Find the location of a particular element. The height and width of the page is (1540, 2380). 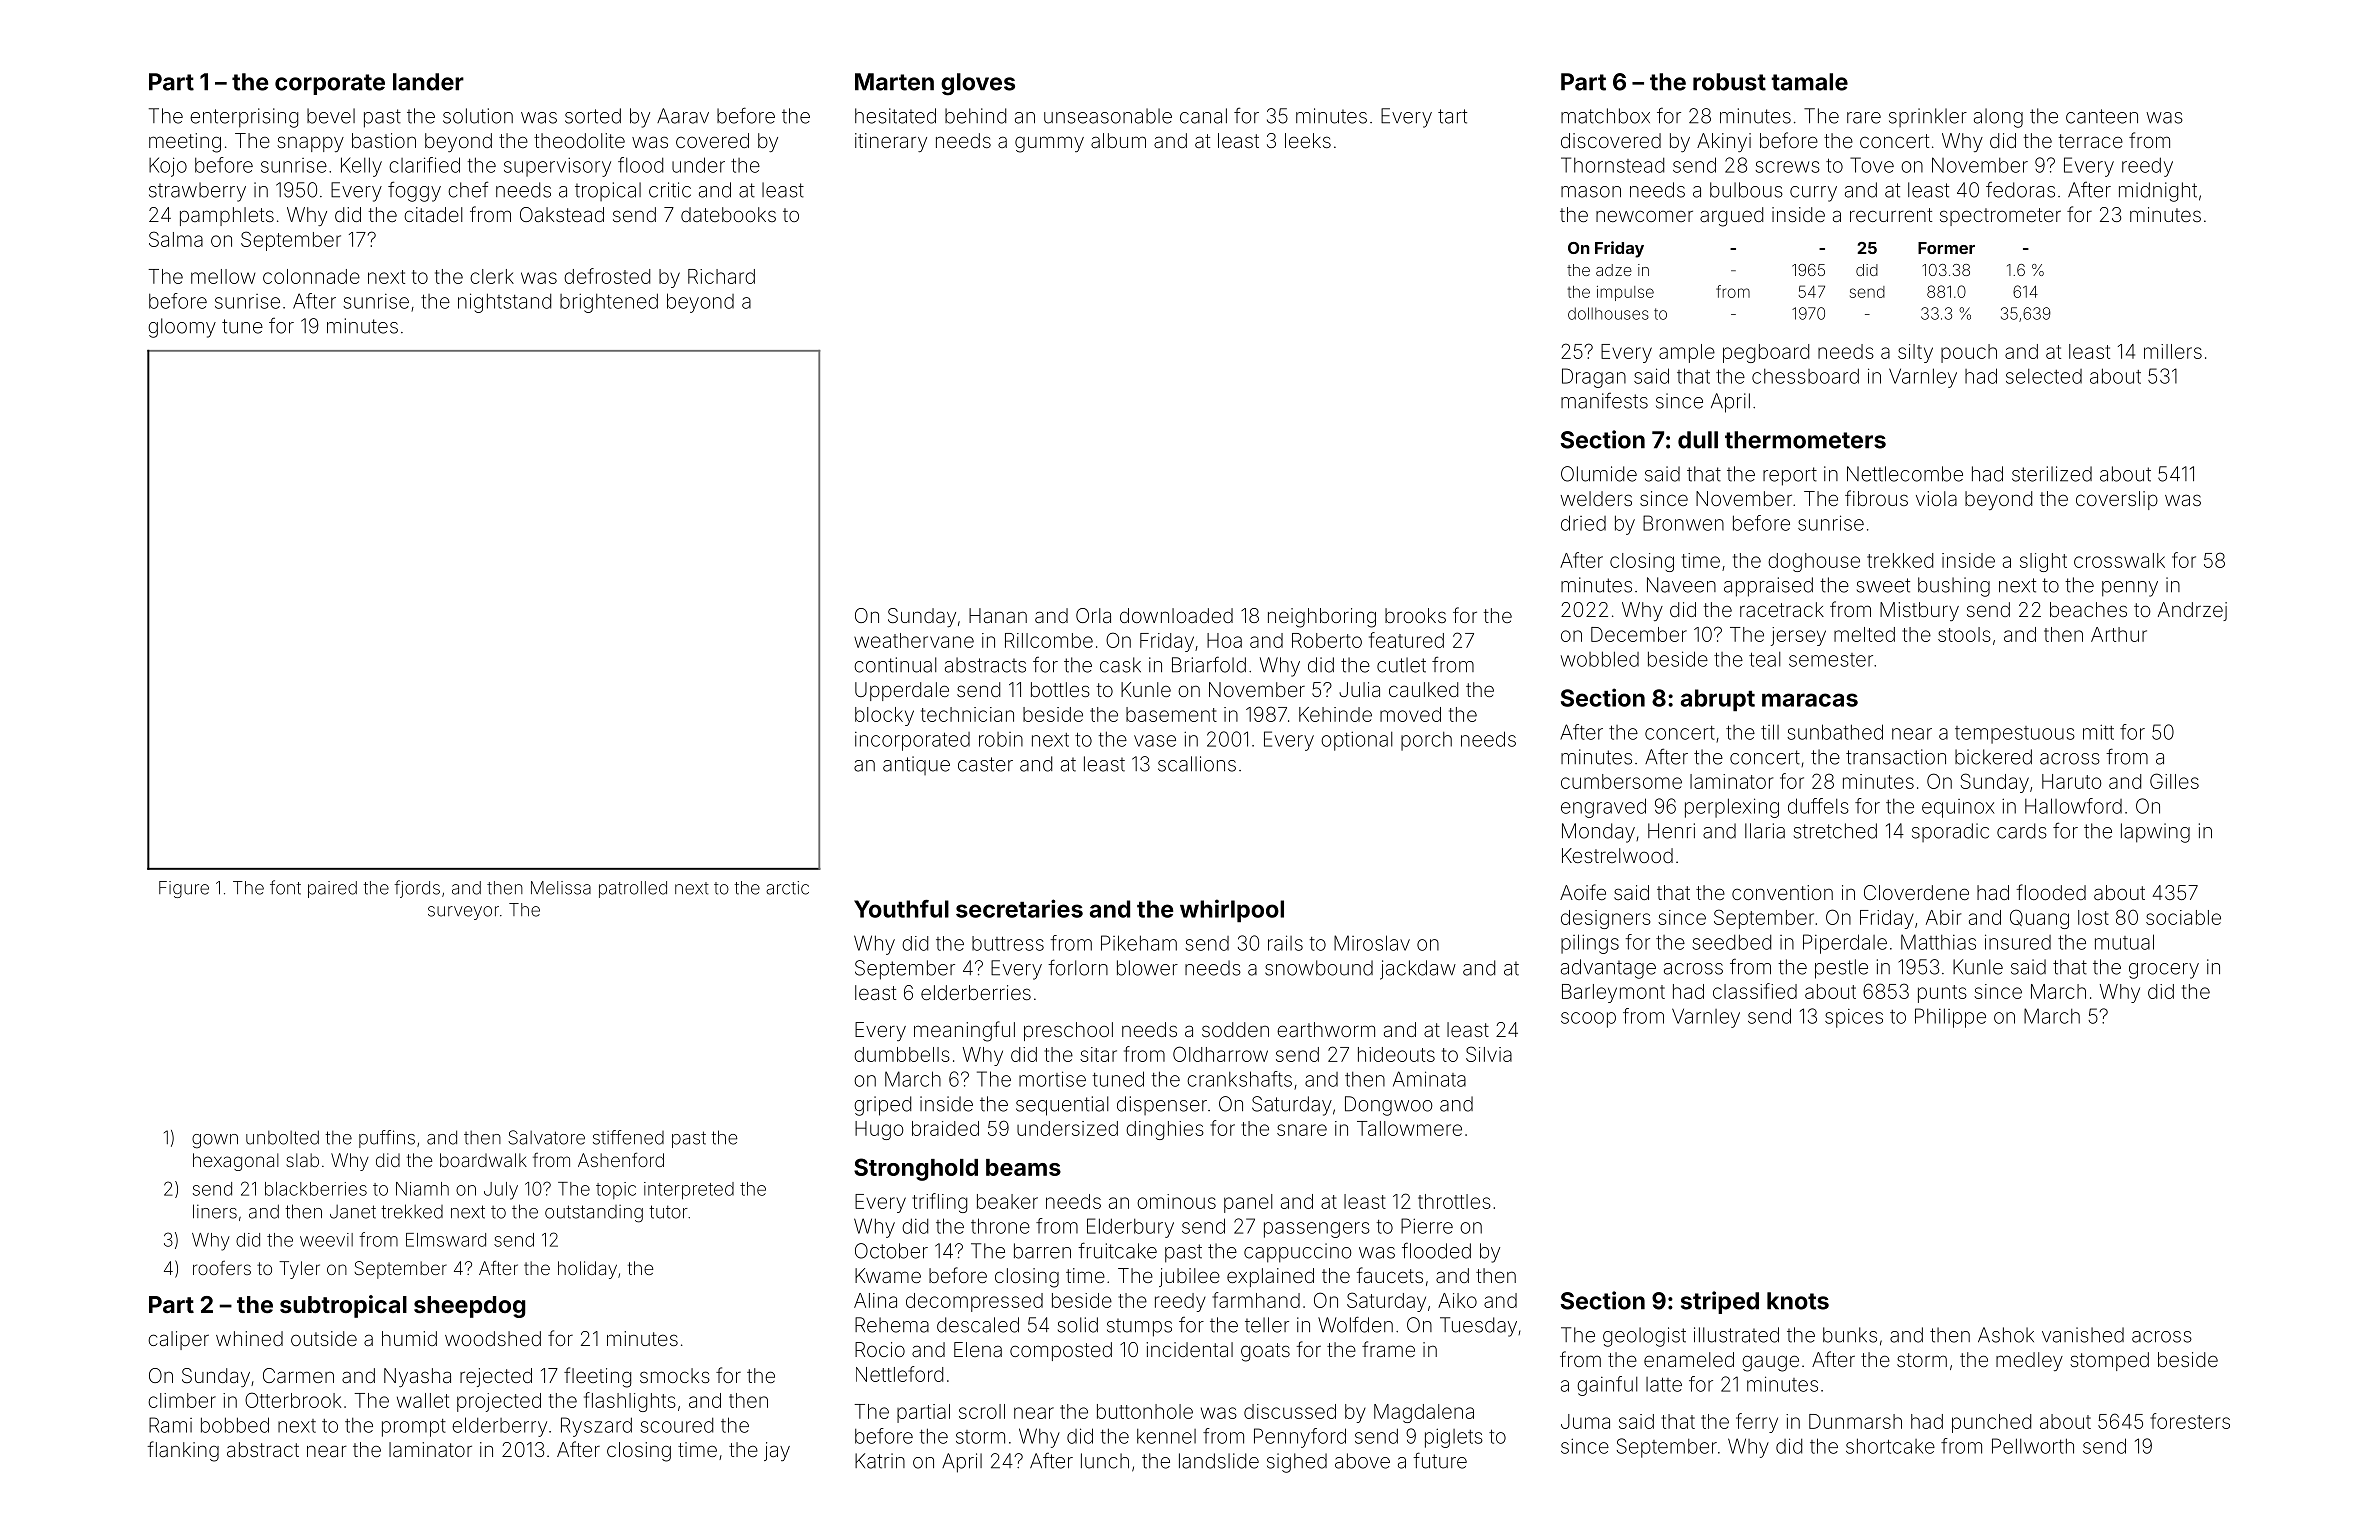

surveyor is located at coordinates (463, 913).
